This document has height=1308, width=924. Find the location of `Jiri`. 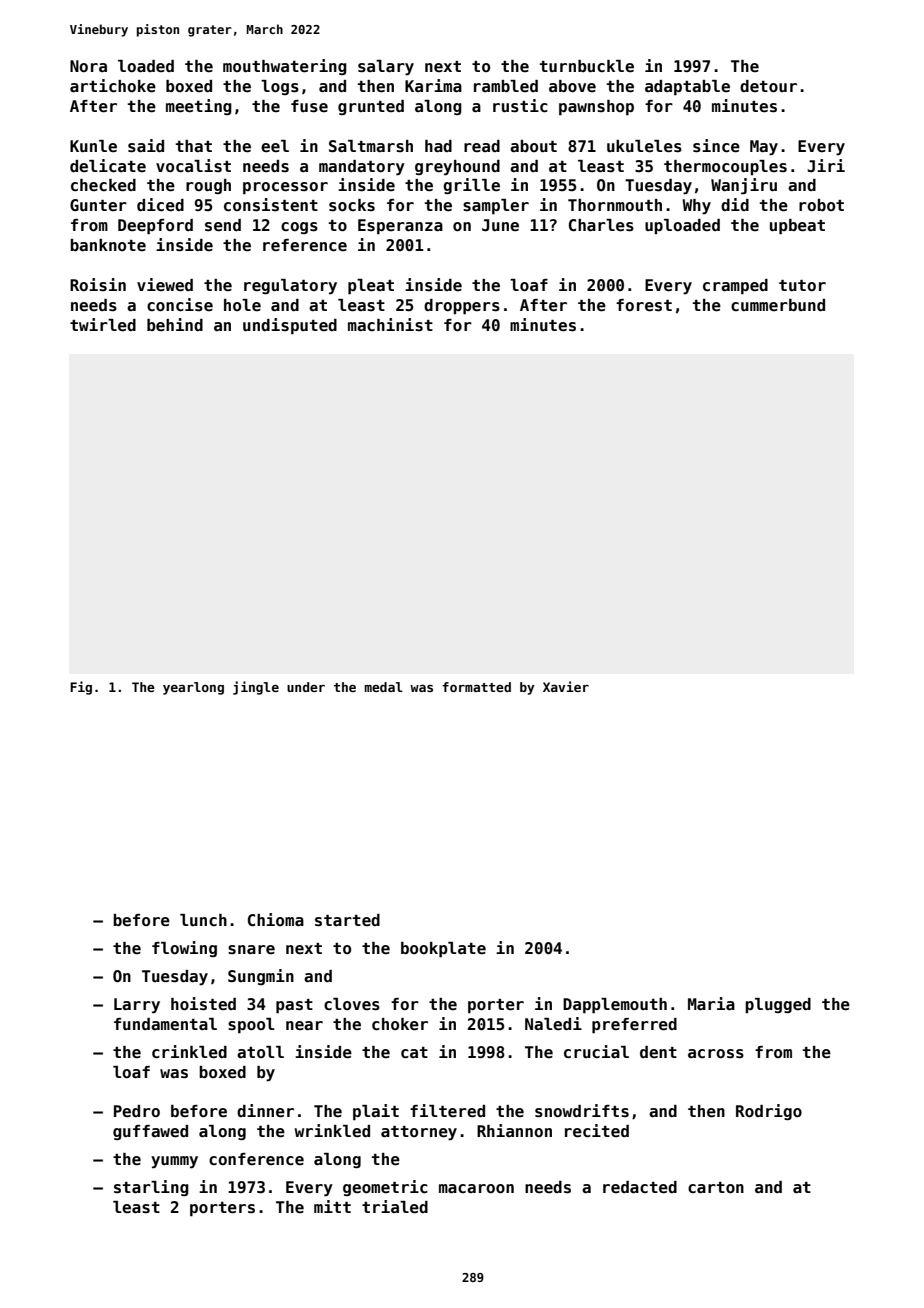

Jiri is located at coordinates (826, 165).
